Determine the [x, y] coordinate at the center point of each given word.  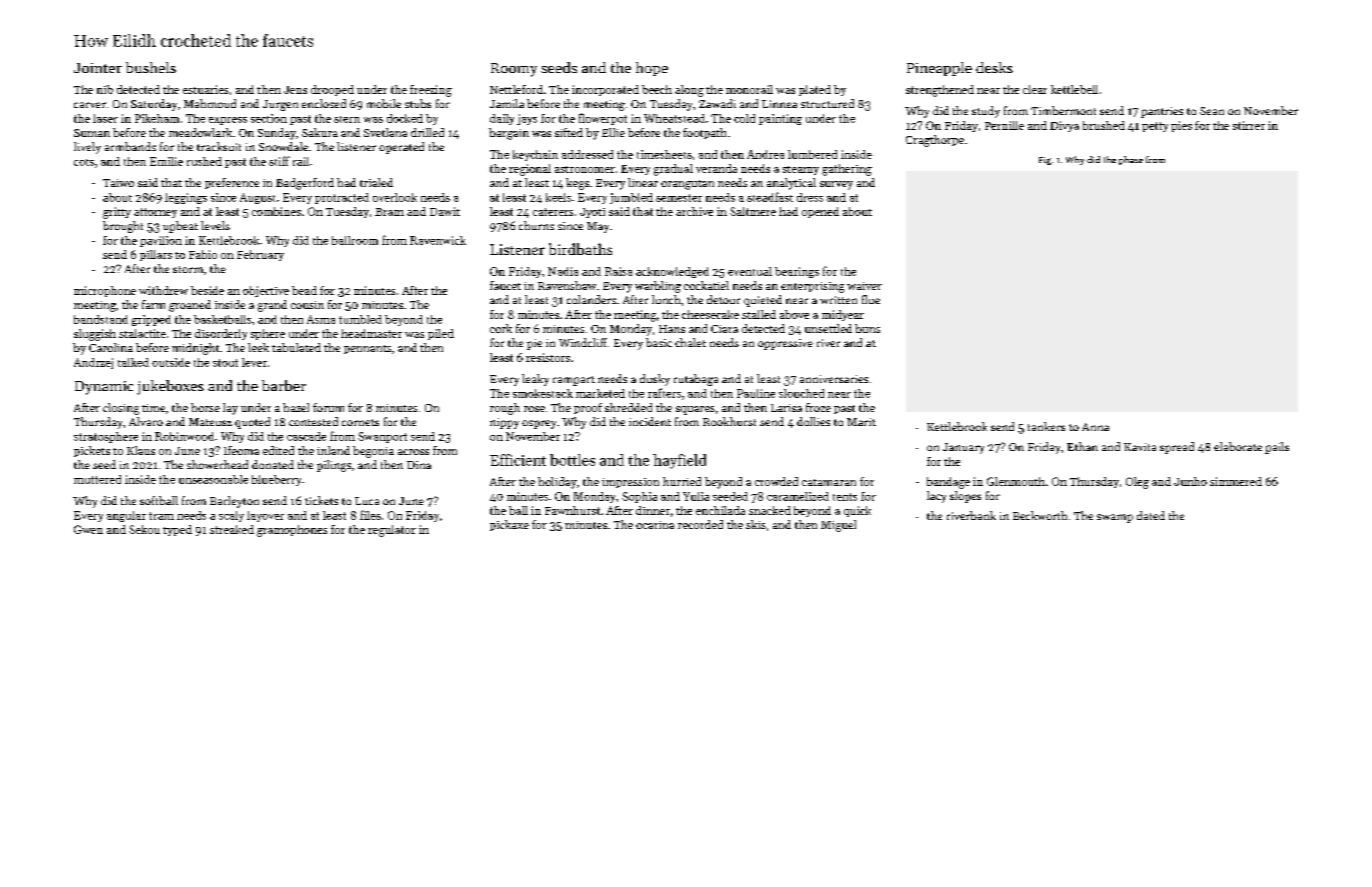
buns [867, 328]
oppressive [785, 344]
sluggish [95, 335]
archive [694, 211]
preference [232, 183]
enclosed [324, 103]
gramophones [292, 531]
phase [1131, 160]
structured [827, 103]
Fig [1045, 161]
